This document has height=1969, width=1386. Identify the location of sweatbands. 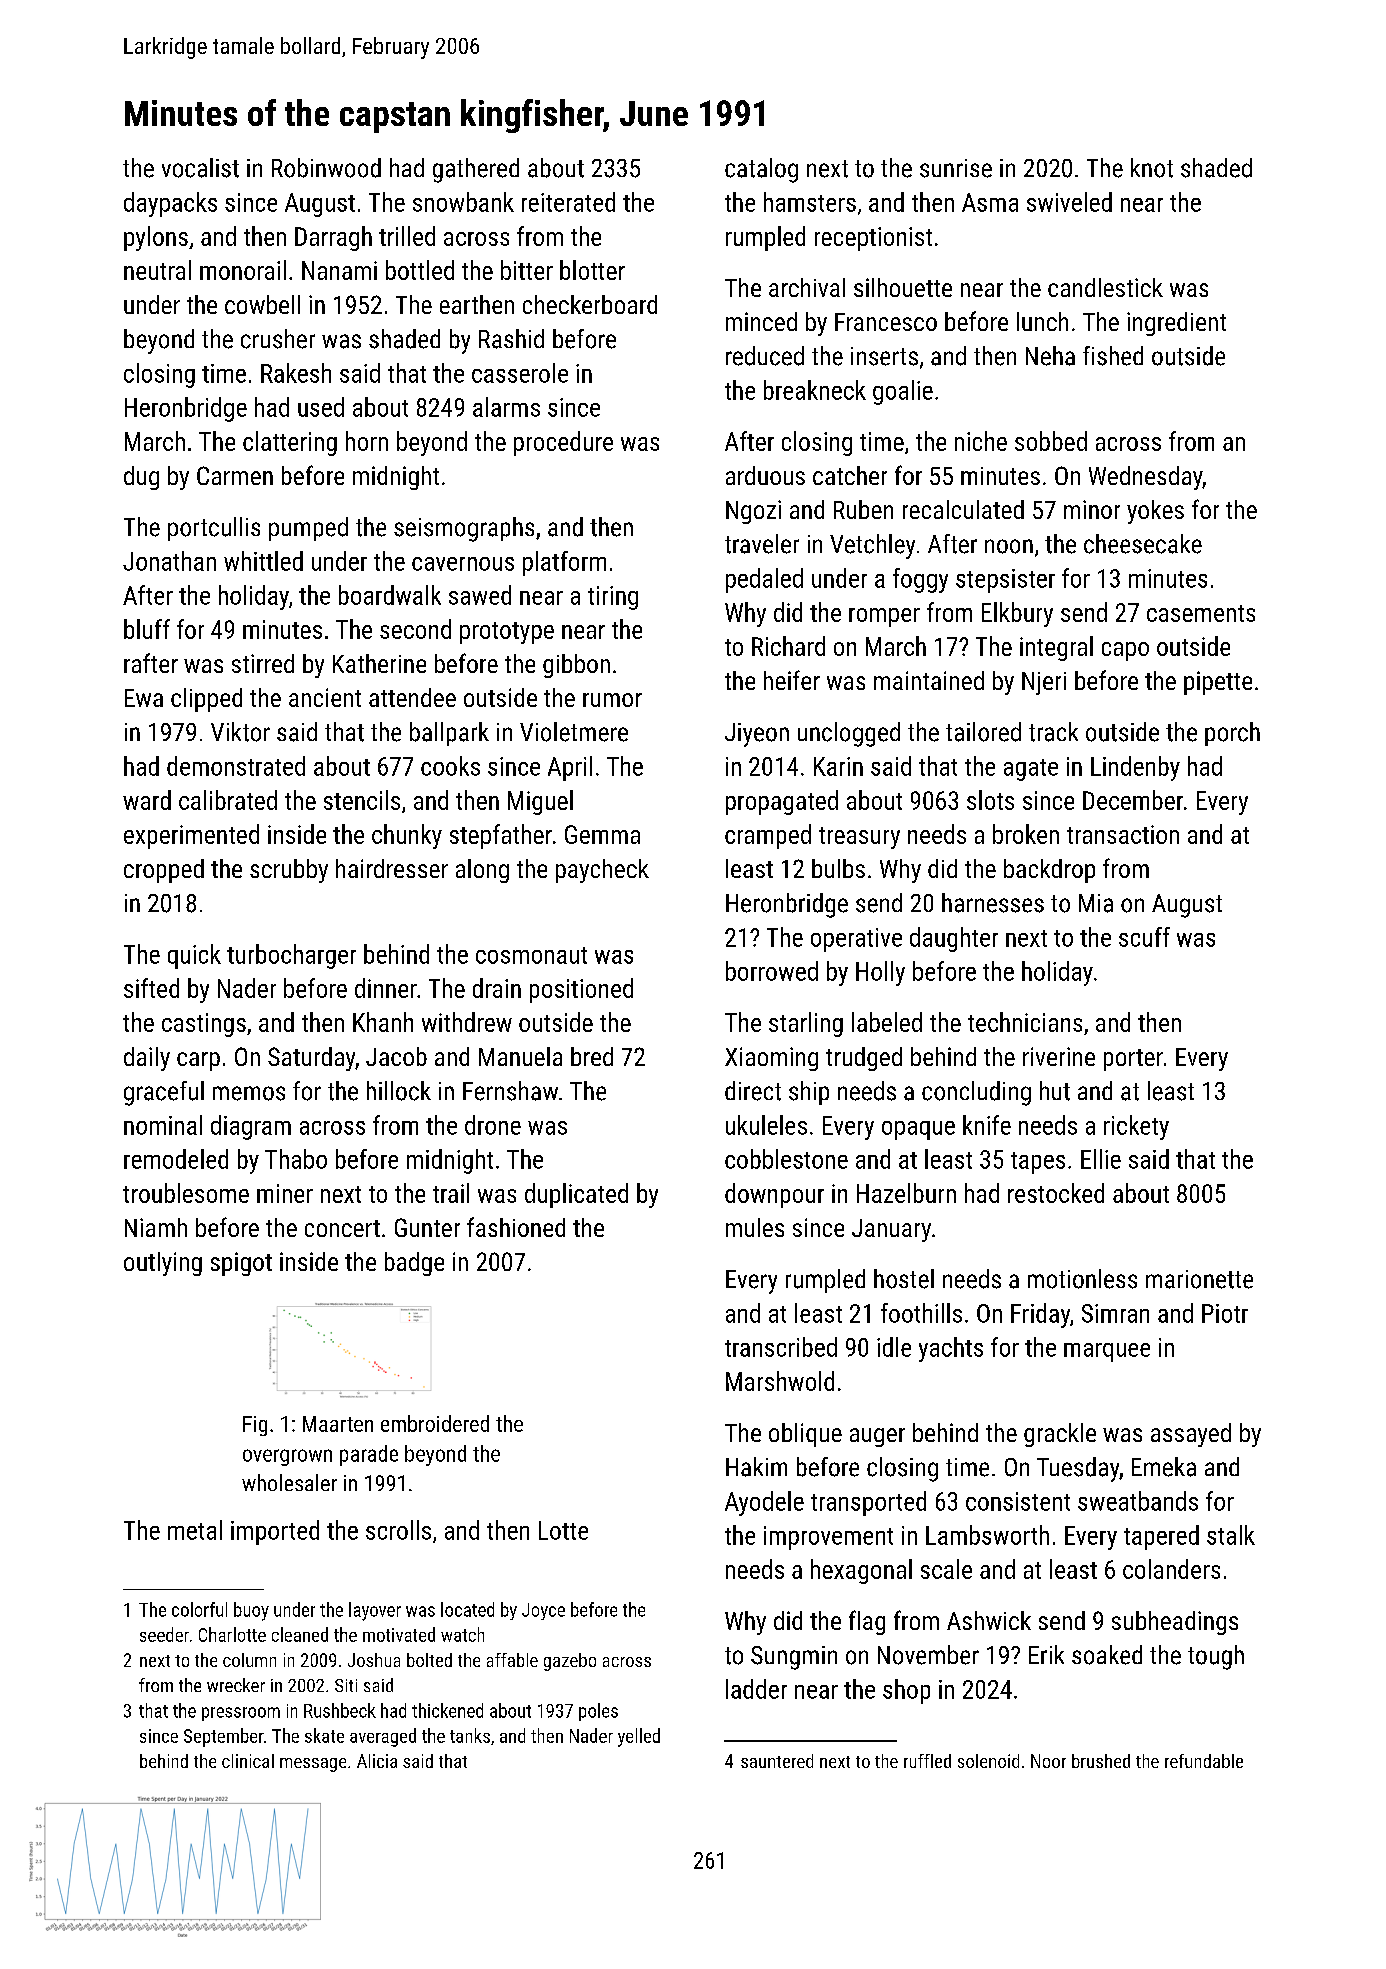
(1138, 1501).
